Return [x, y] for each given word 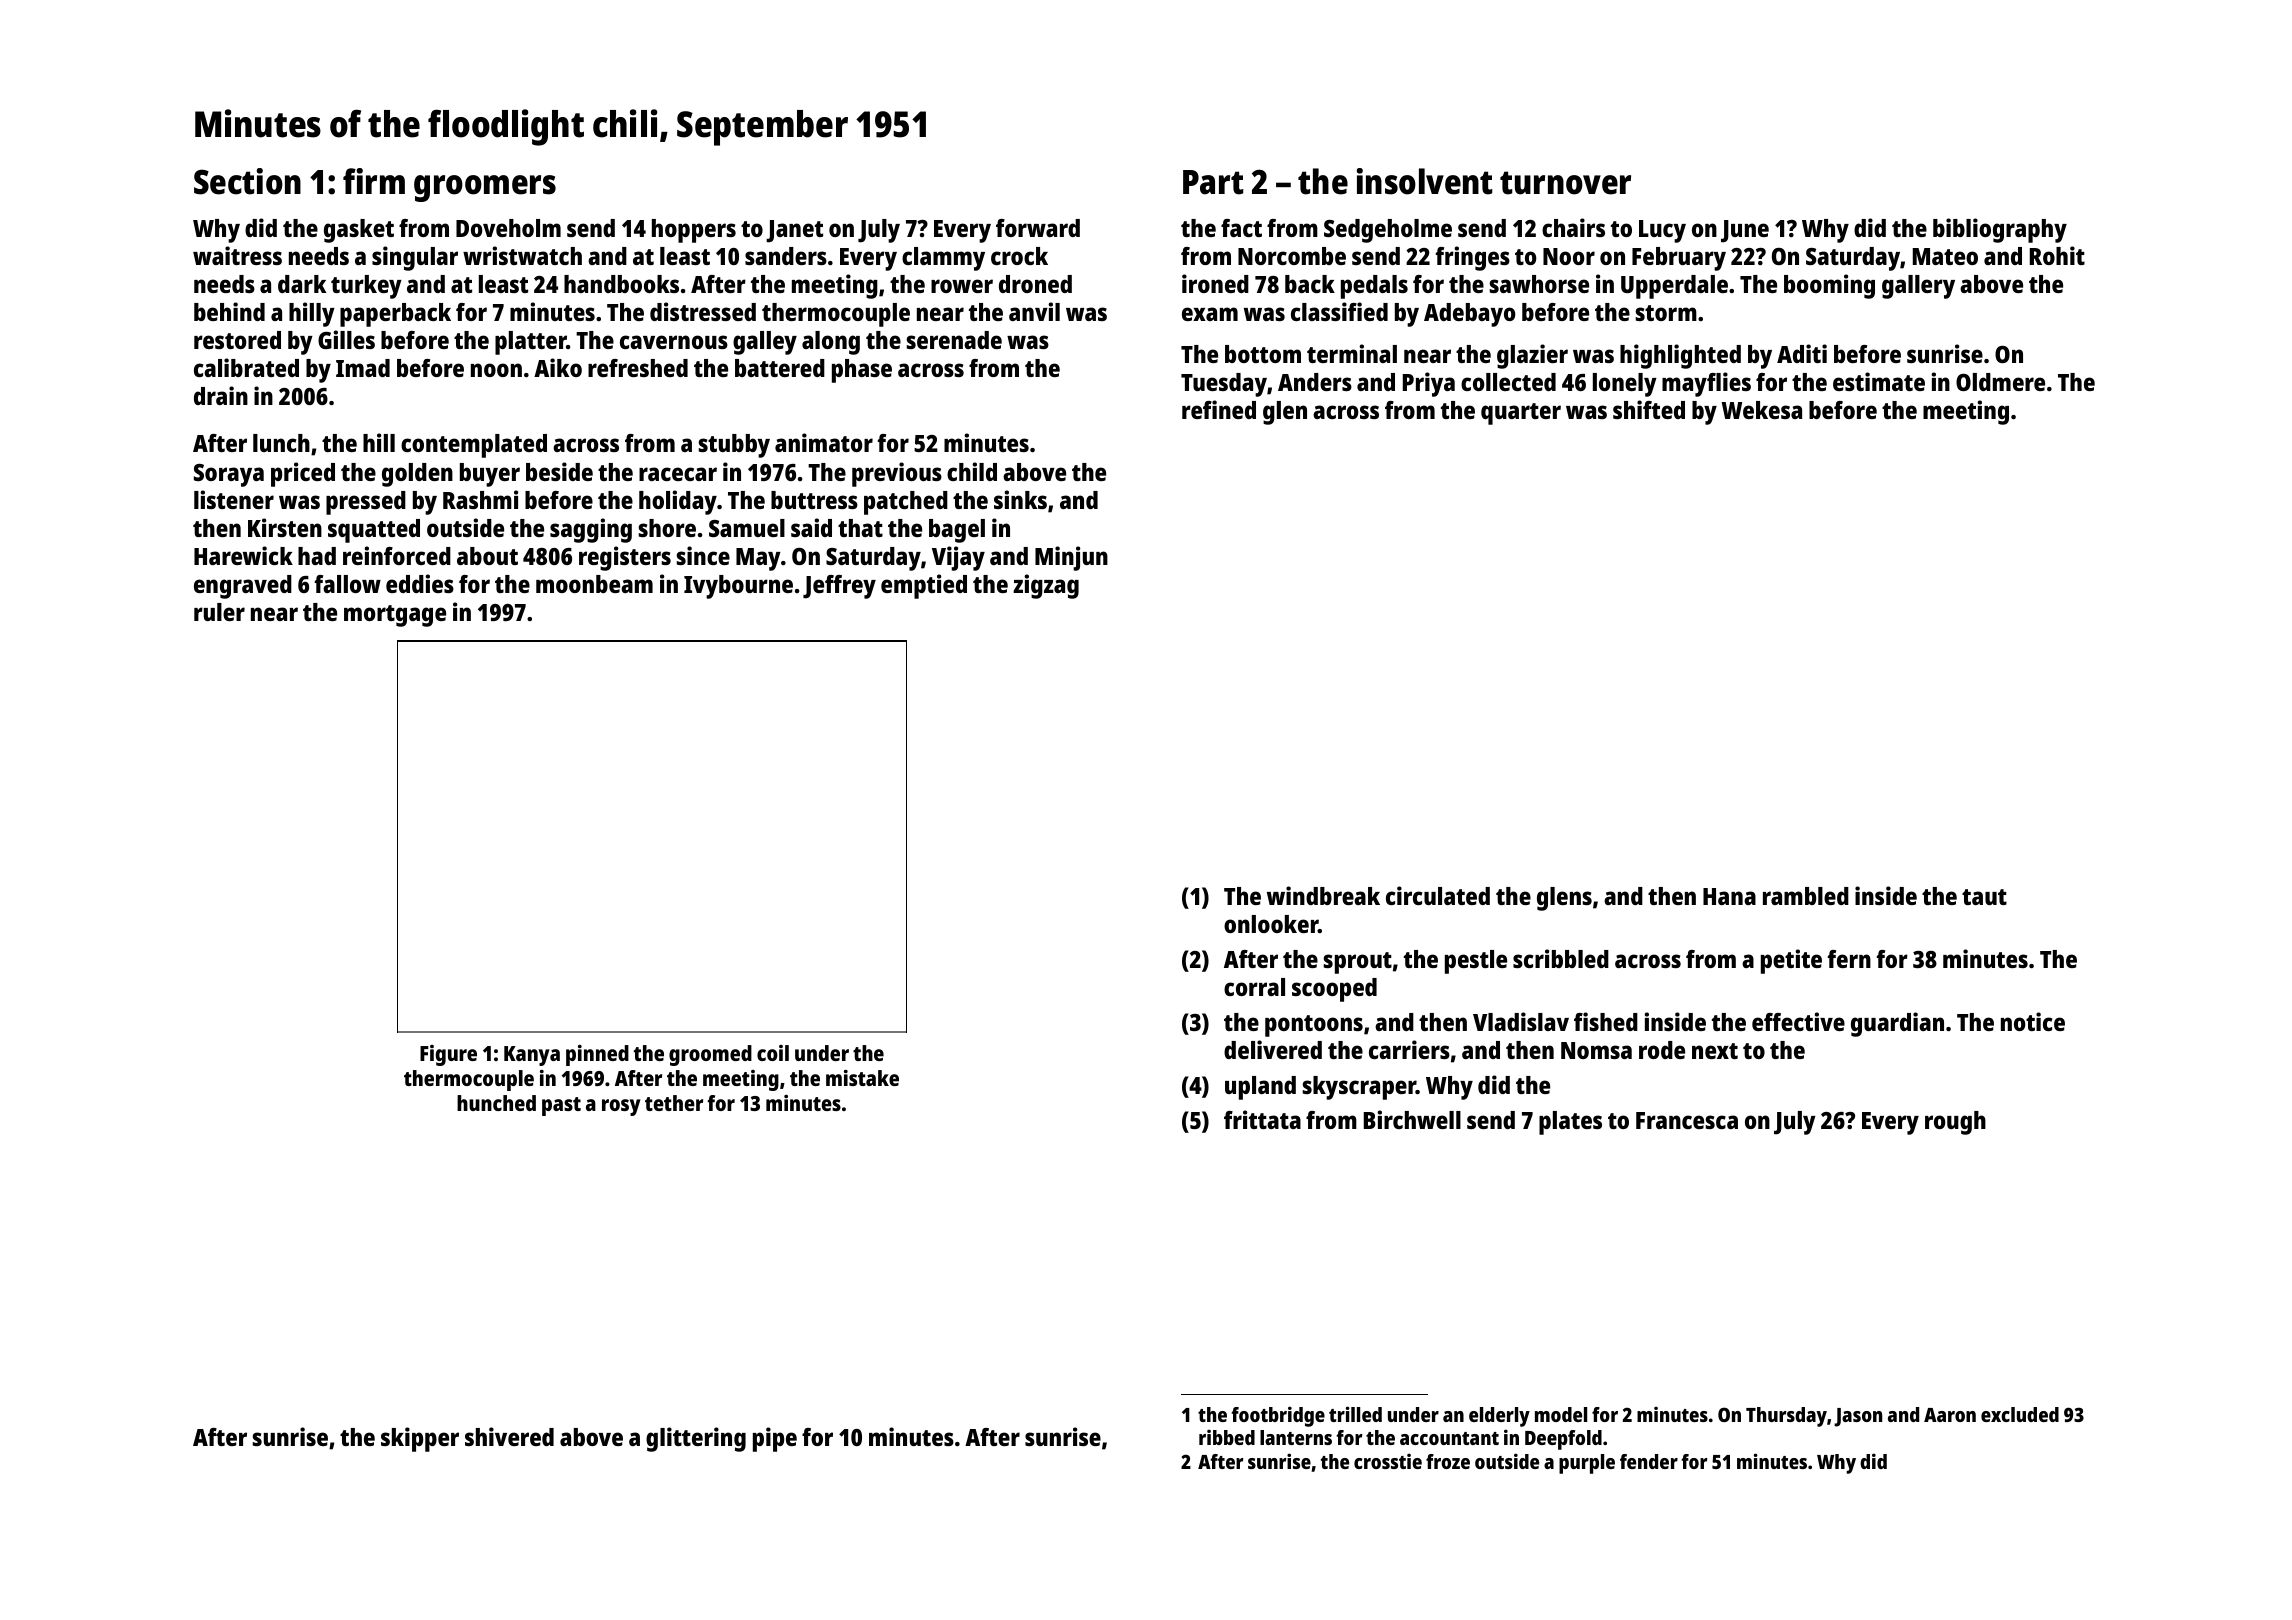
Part [1213, 182]
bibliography [2000, 230]
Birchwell [1412, 1119]
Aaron [1950, 1415]
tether [674, 1103]
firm [374, 181]
